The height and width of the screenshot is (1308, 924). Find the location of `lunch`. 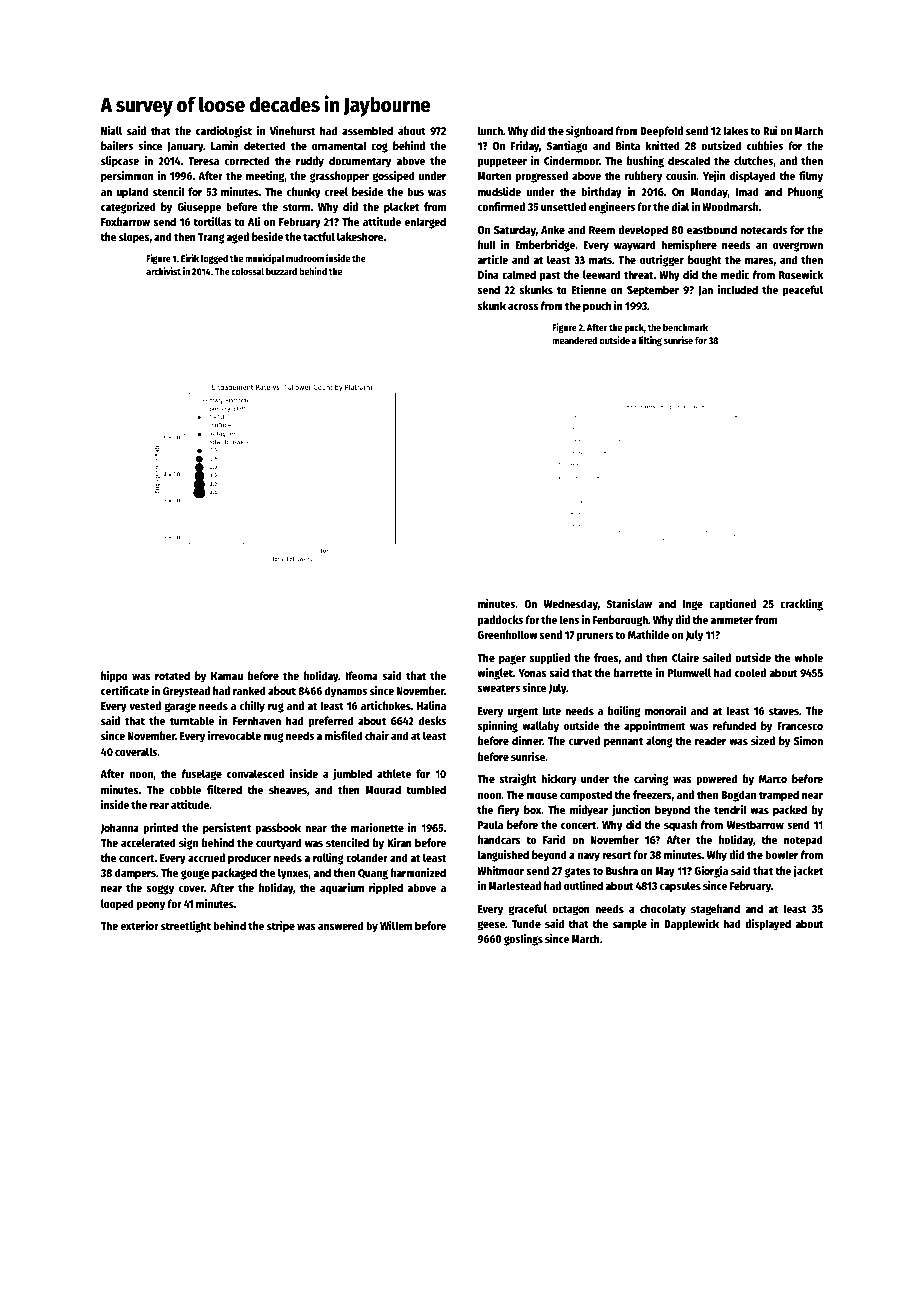

lunch is located at coordinates (490, 130).
